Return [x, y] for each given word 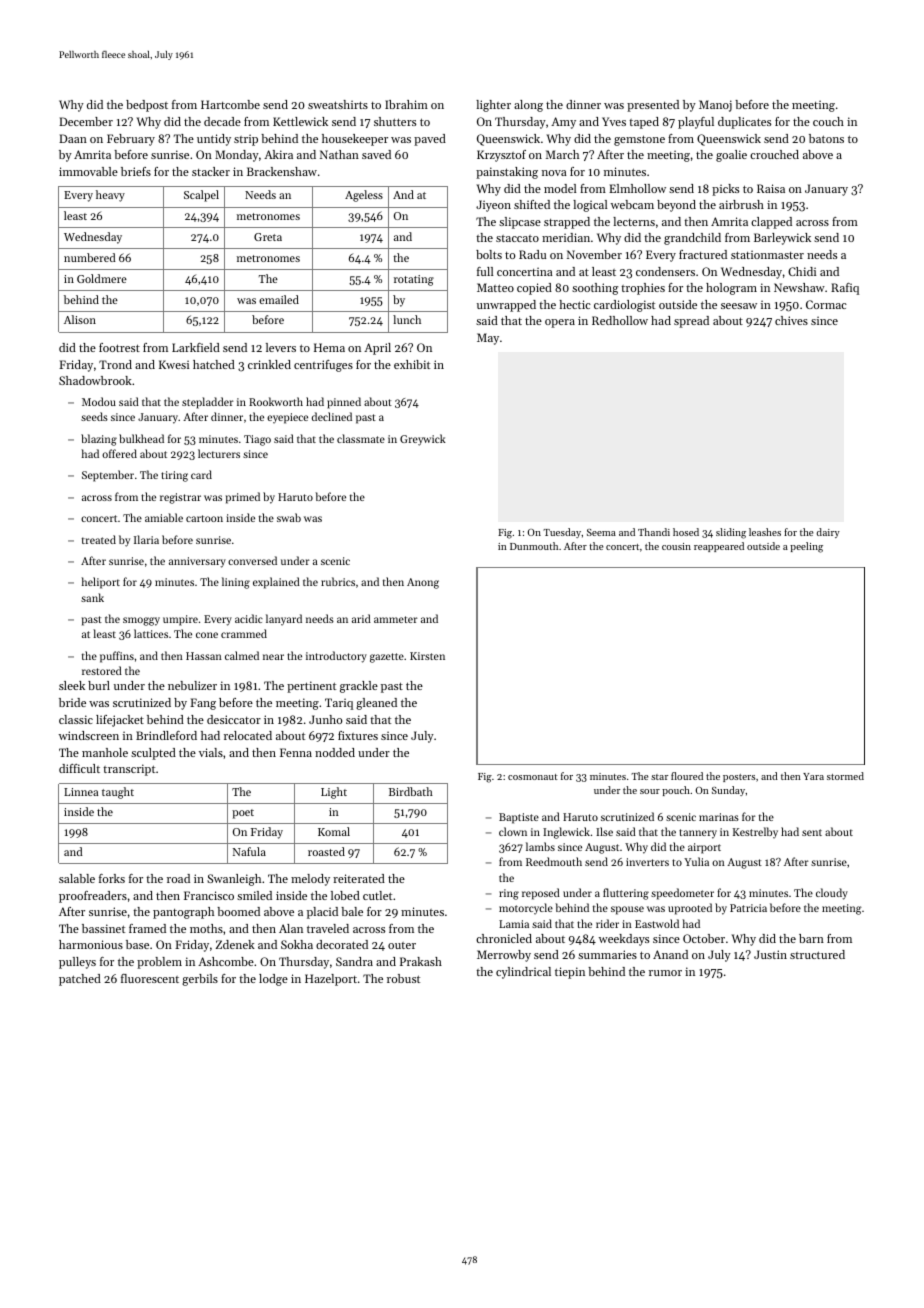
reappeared [719, 547]
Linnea [81, 792]
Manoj [715, 106]
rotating [414, 280]
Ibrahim [406, 104]
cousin [676, 546]
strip [246, 140]
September [108, 476]
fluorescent [150, 978]
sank [92, 597]
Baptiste [519, 818]
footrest [119, 347]
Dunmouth [534, 546]
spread [691, 322]
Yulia [696, 861]
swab [289, 517]
